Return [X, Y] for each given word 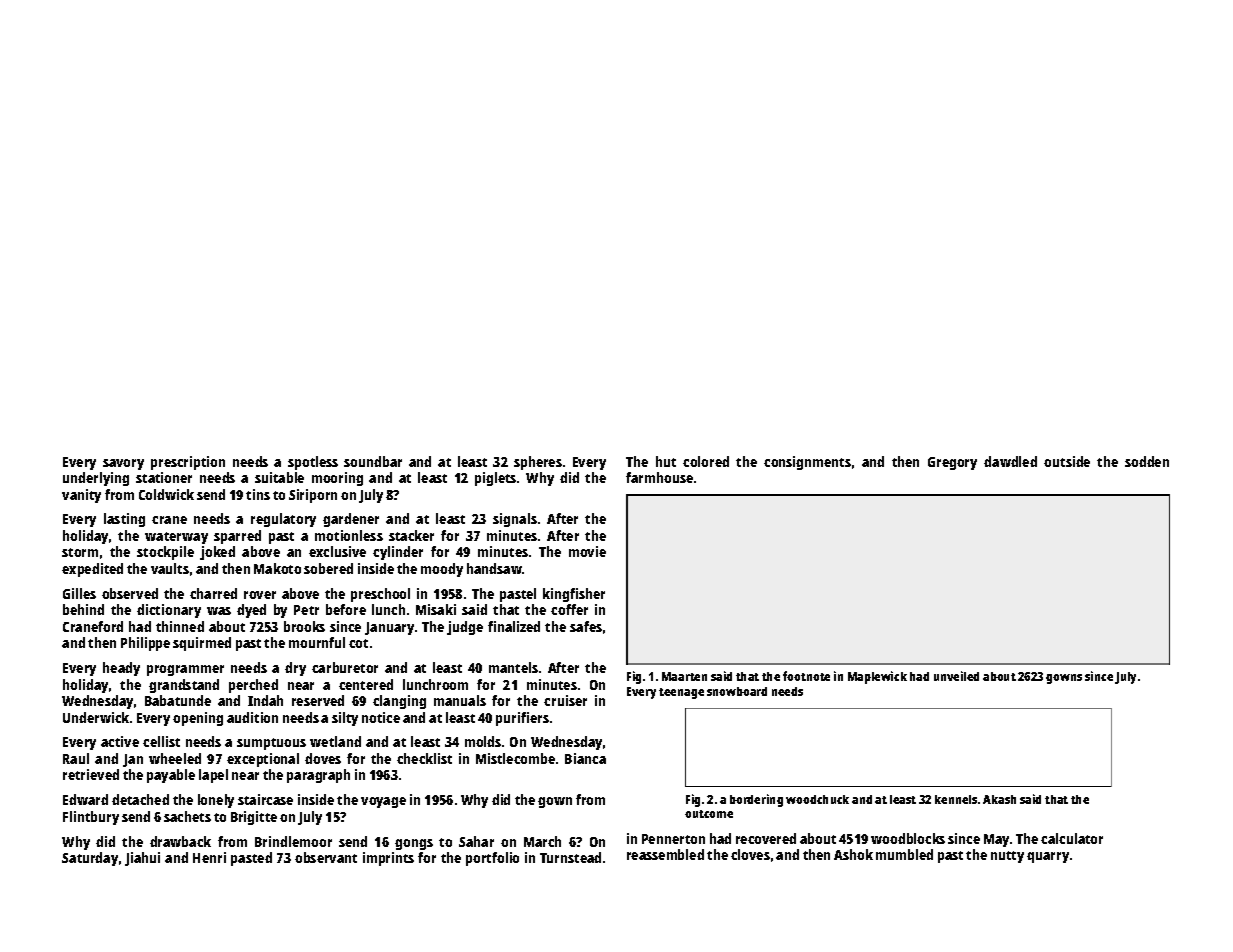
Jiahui [142, 859]
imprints [388, 859]
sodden [1147, 461]
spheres [538, 463]
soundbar [373, 461]
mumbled [904, 854]
